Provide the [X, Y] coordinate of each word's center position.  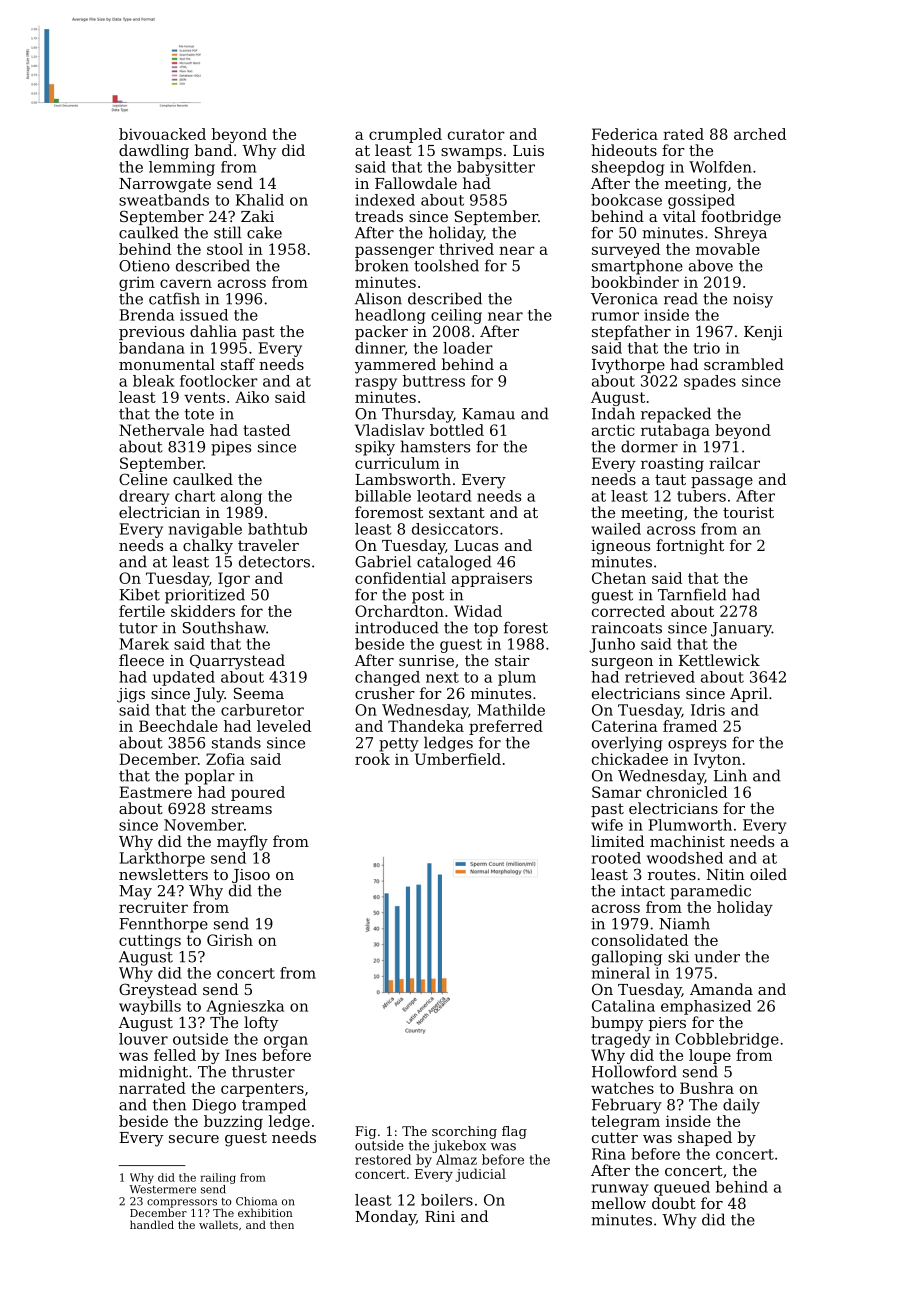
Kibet [139, 594]
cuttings [150, 941]
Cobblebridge [727, 1040]
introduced [397, 627]
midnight [153, 1073]
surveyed [626, 250]
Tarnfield [692, 594]
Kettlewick [719, 660]
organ [286, 1042]
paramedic [710, 892]
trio [707, 348]
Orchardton [399, 611]
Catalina [623, 1006]
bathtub [277, 529]
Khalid [260, 200]
